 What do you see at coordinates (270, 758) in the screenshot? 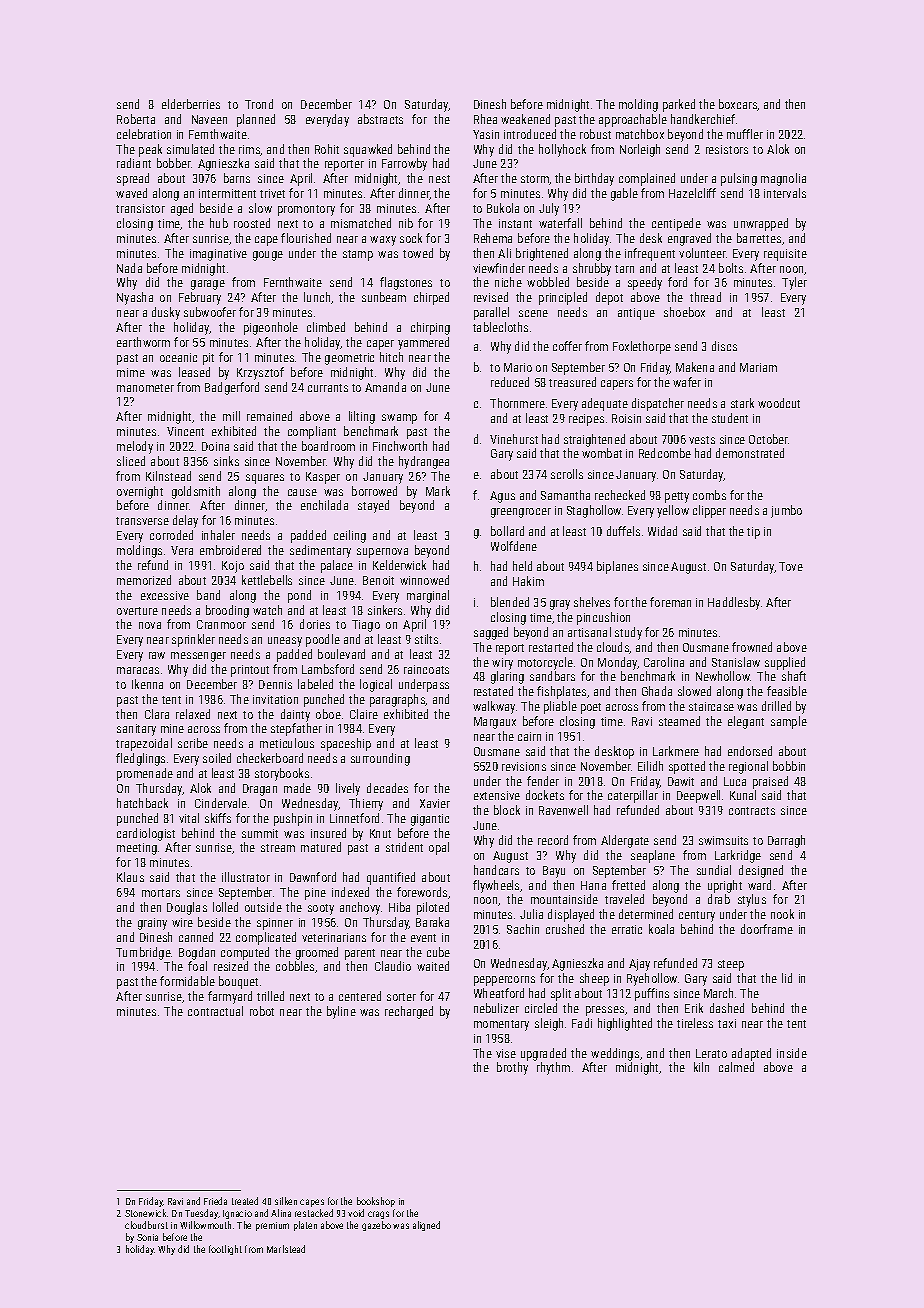
I see `checkerboard` at bounding box center [270, 758].
